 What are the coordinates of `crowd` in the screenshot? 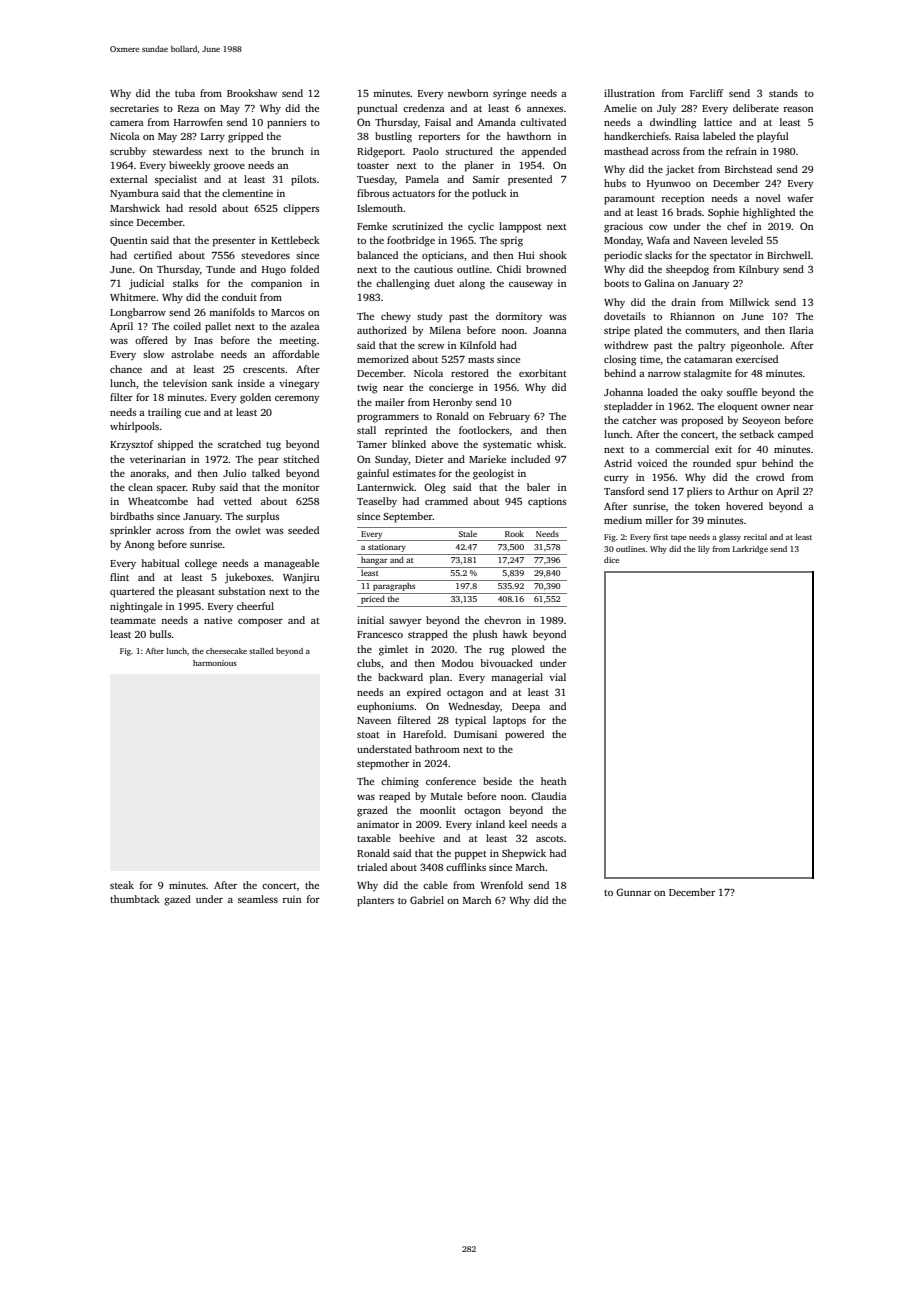 It's located at (770, 477).
